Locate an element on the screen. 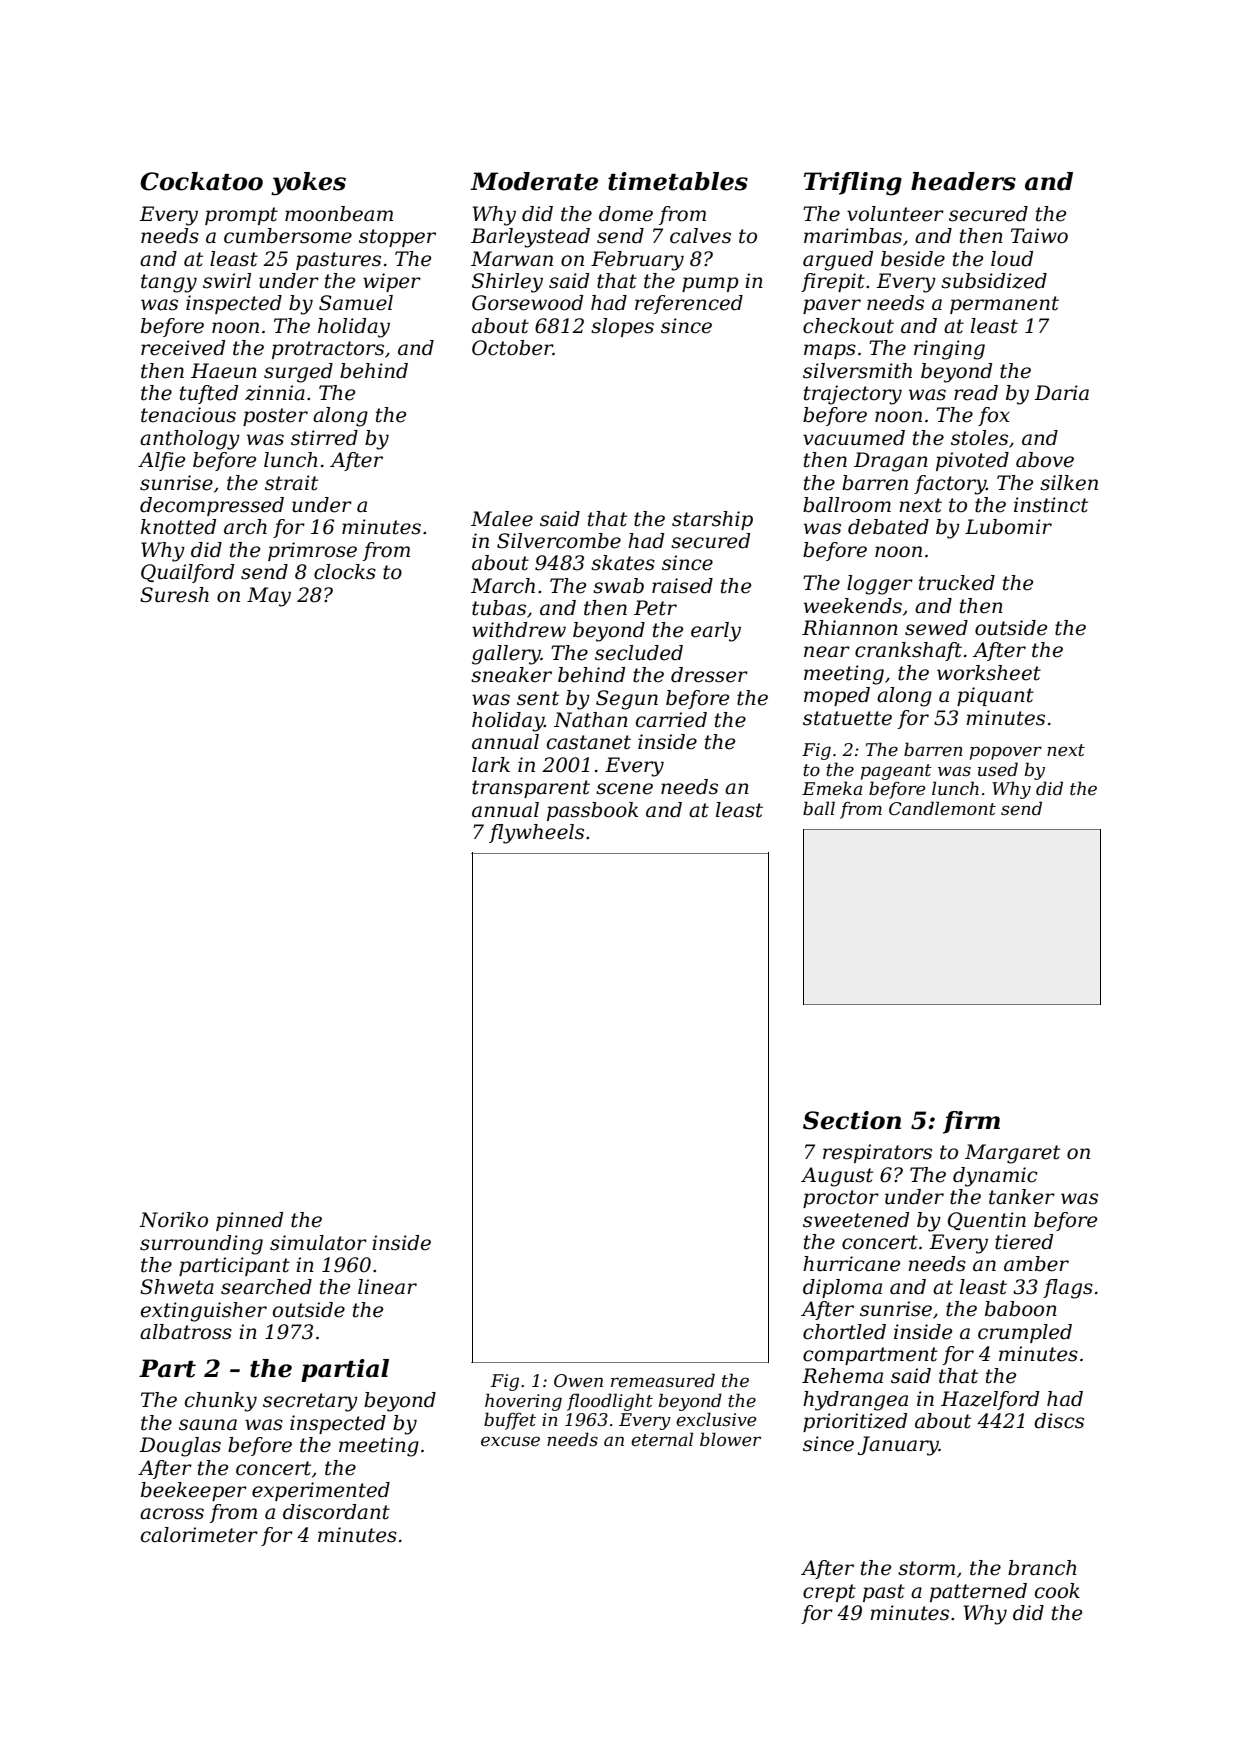 Image resolution: width=1241 pixels, height=1756 pixels. timetables is located at coordinates (678, 181).
